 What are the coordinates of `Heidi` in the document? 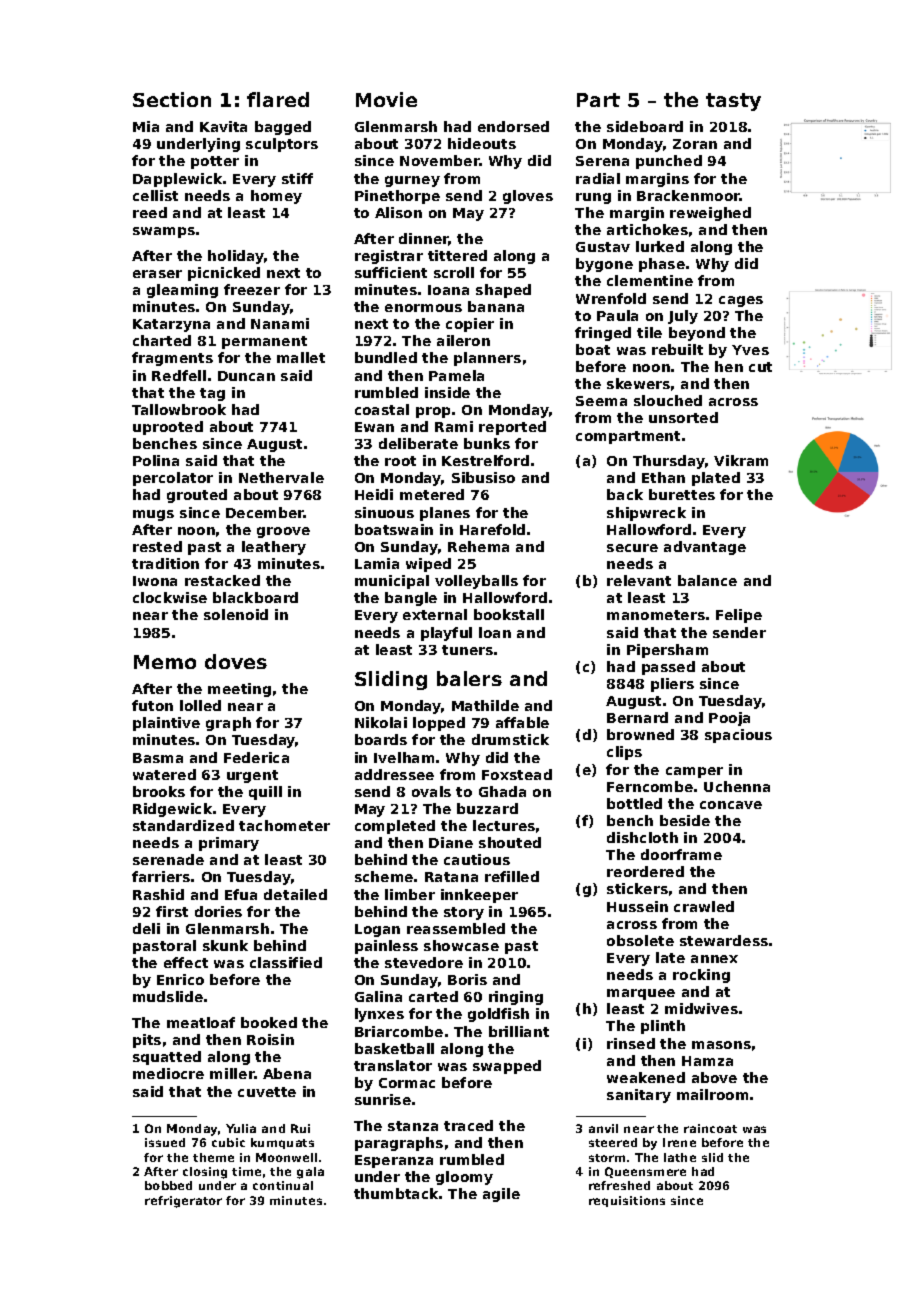 It's located at (374, 494).
